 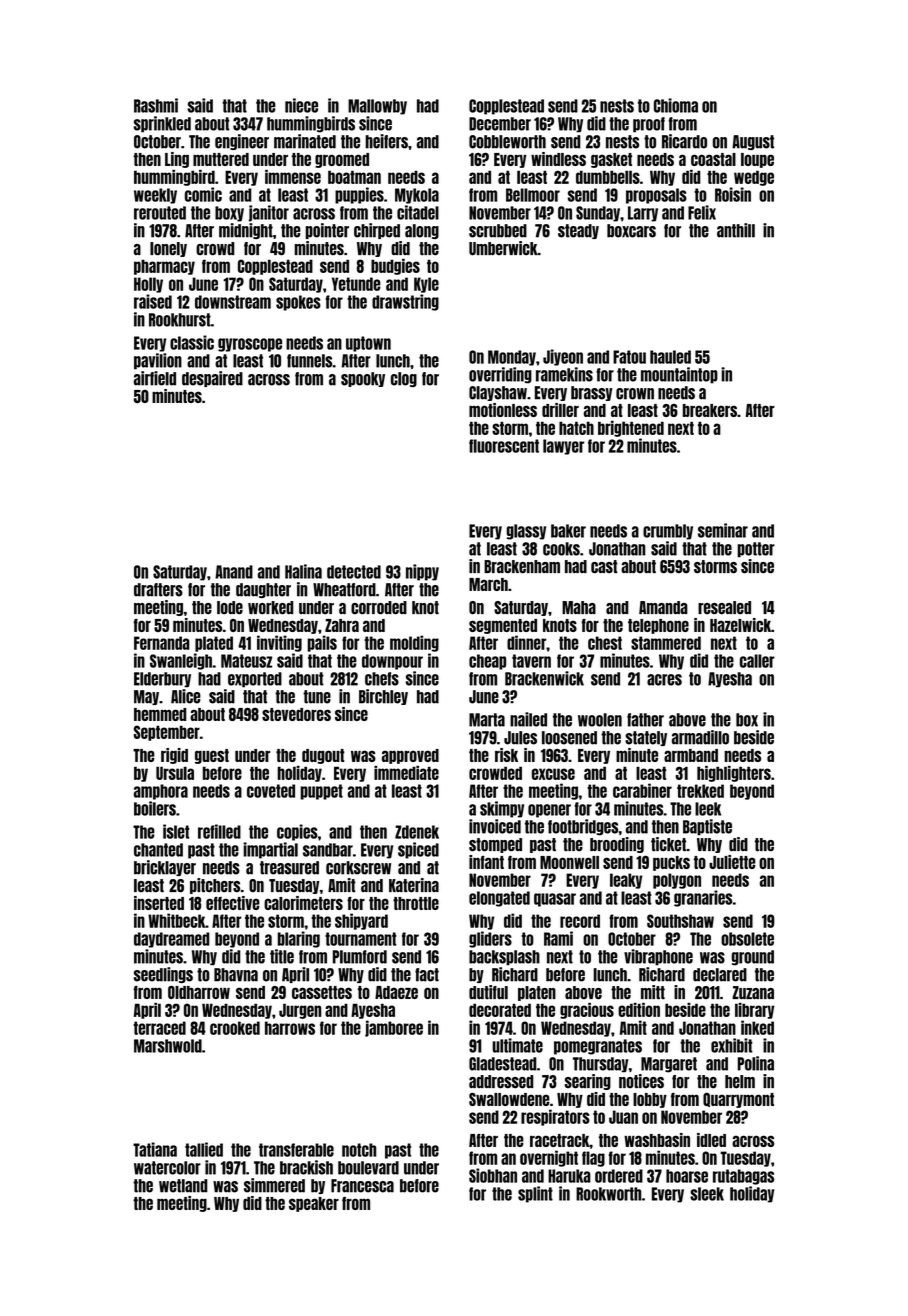 I want to click on niece, so click(x=301, y=105).
